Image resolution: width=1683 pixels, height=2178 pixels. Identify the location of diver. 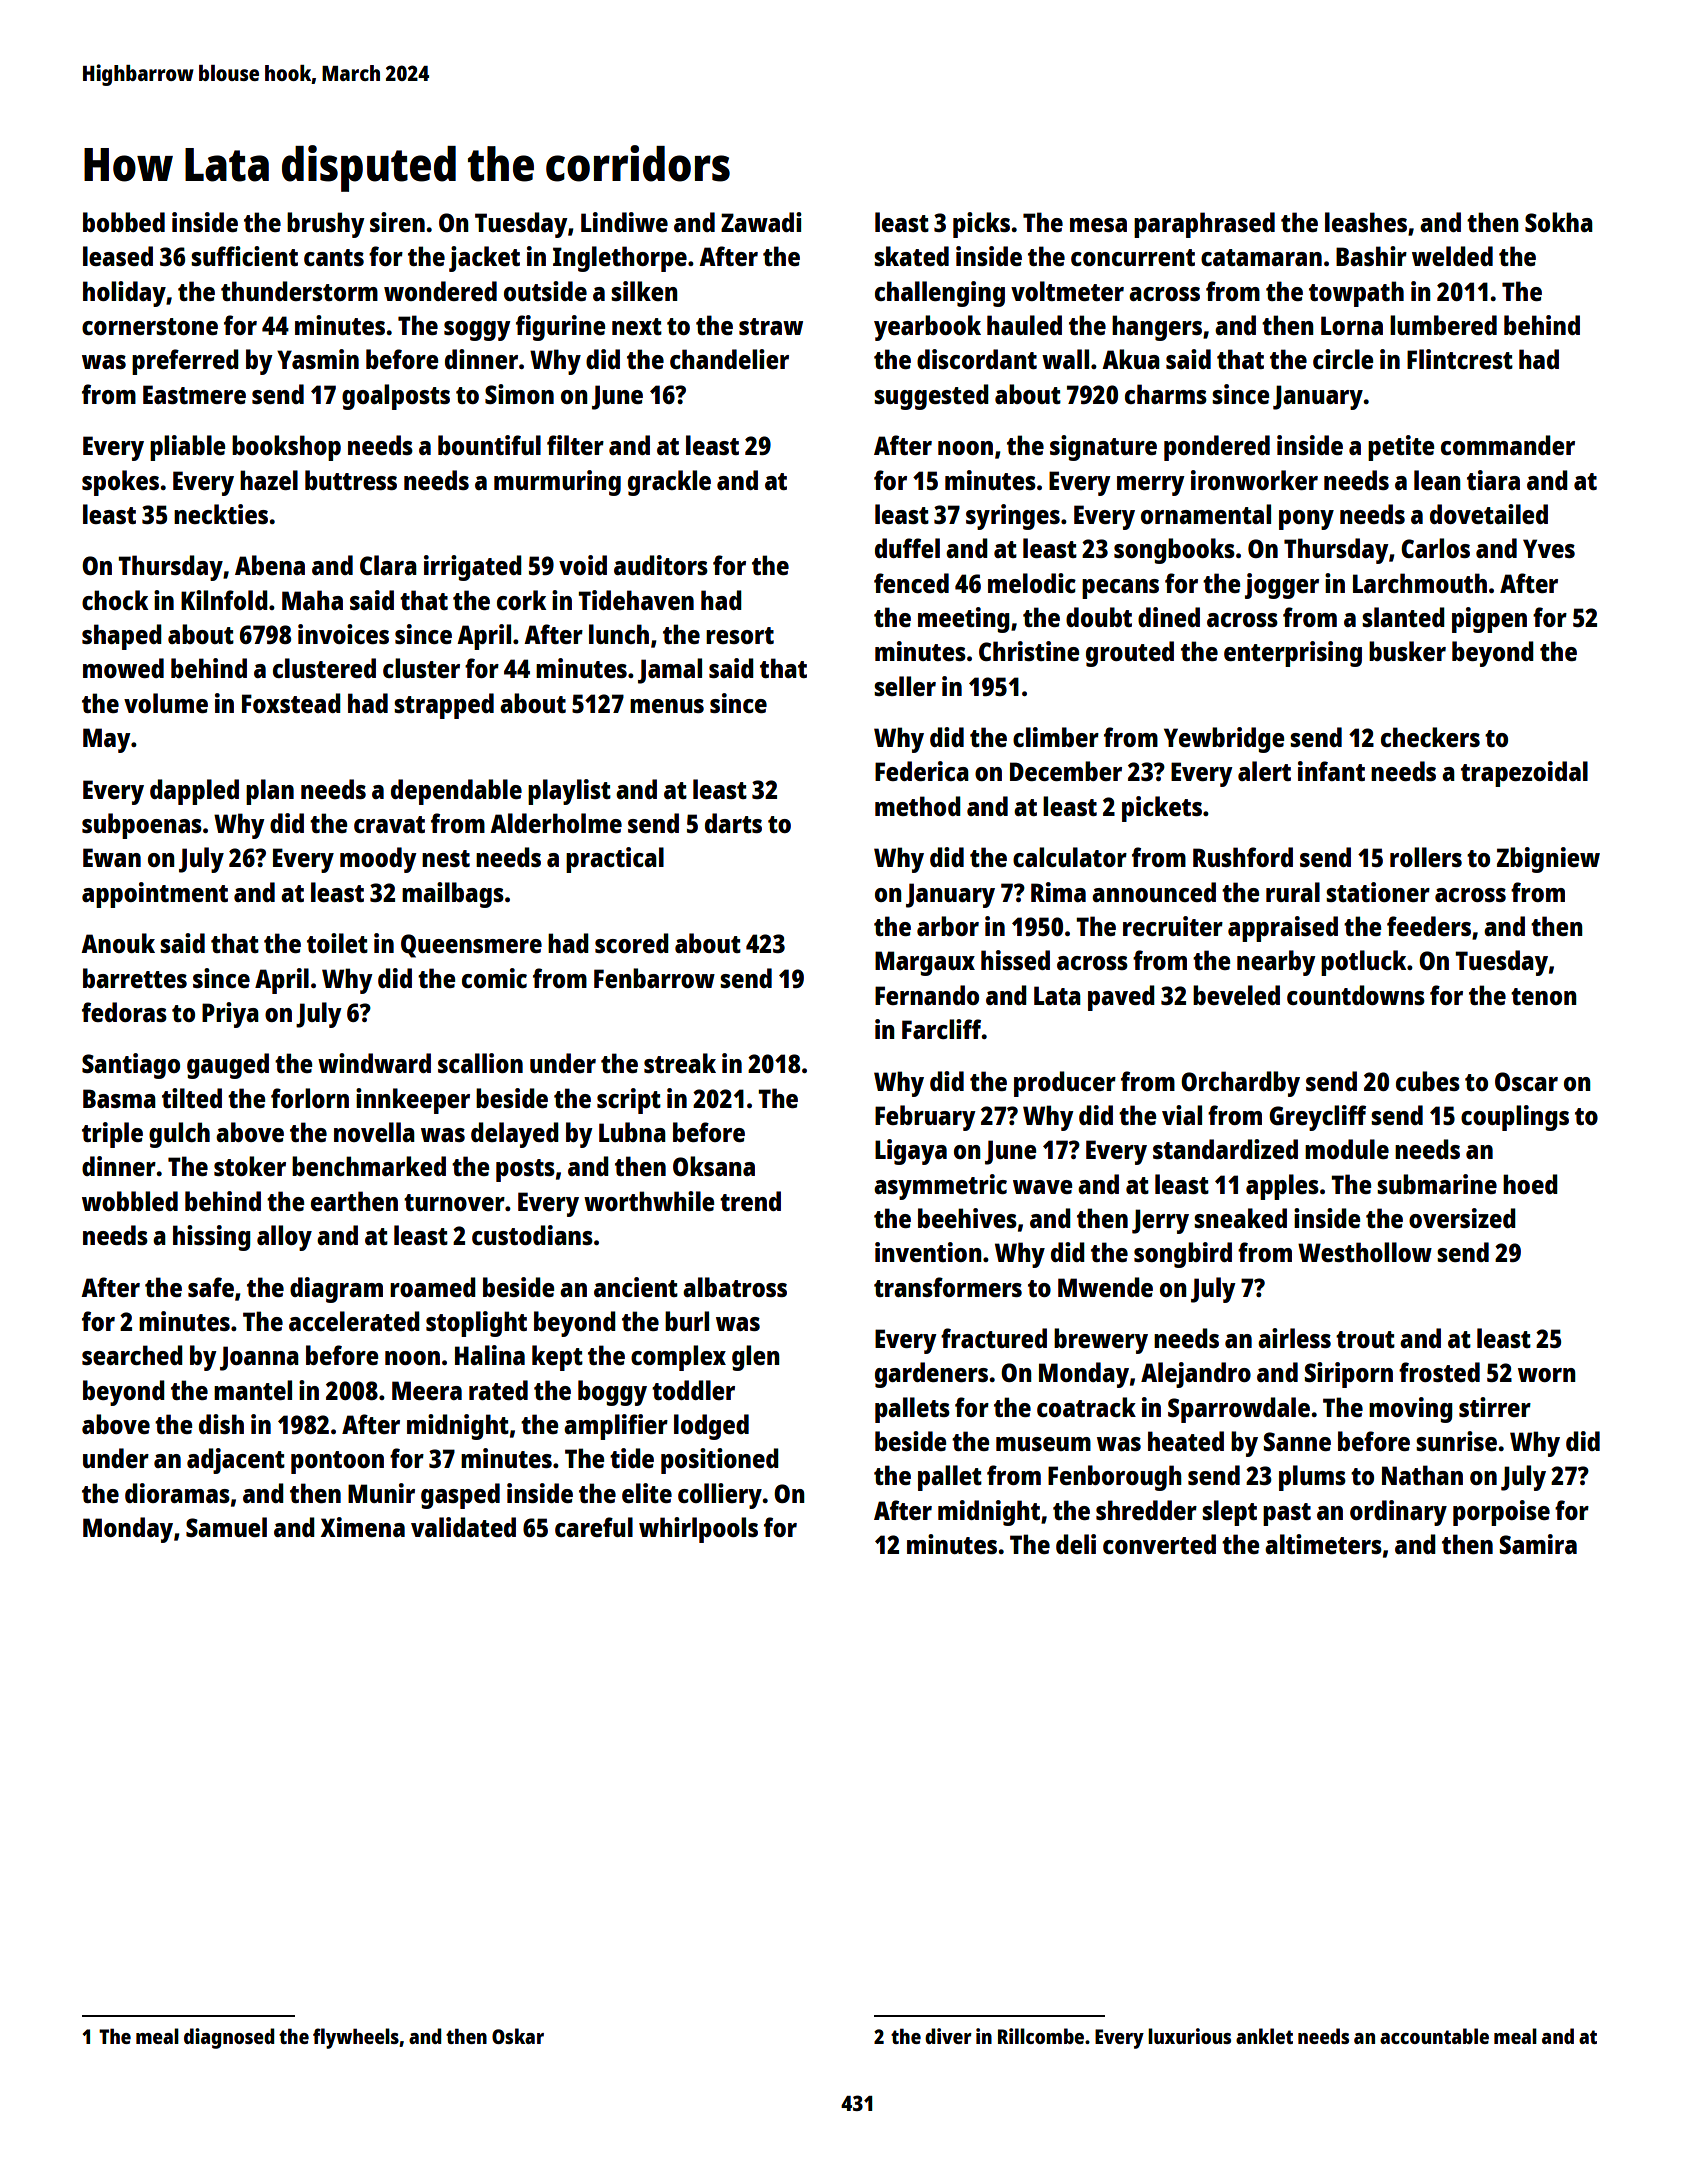
(948, 2036).
